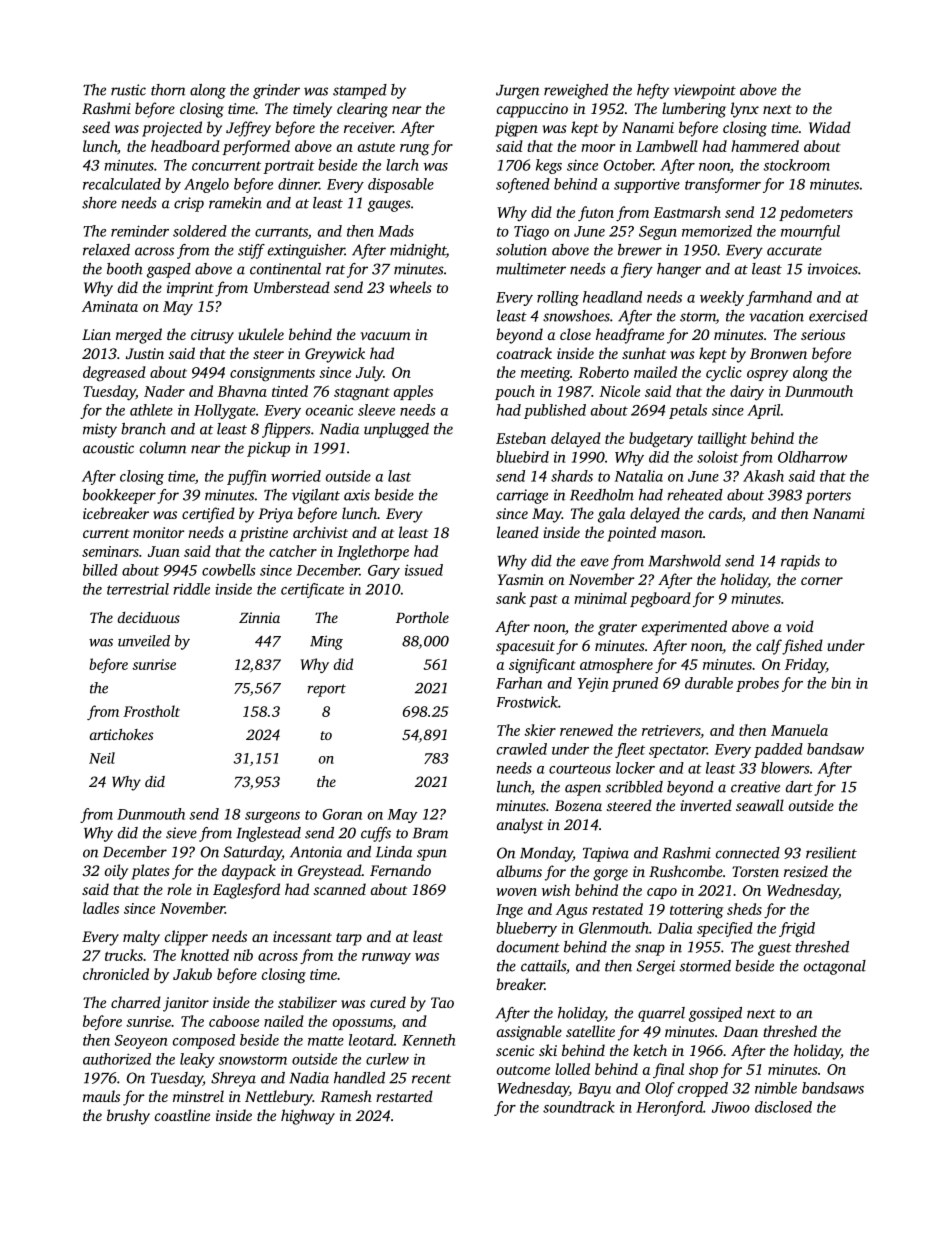 This screenshot has width=952, height=1233. What do you see at coordinates (543, 966) in the screenshot?
I see `cattails` at bounding box center [543, 966].
